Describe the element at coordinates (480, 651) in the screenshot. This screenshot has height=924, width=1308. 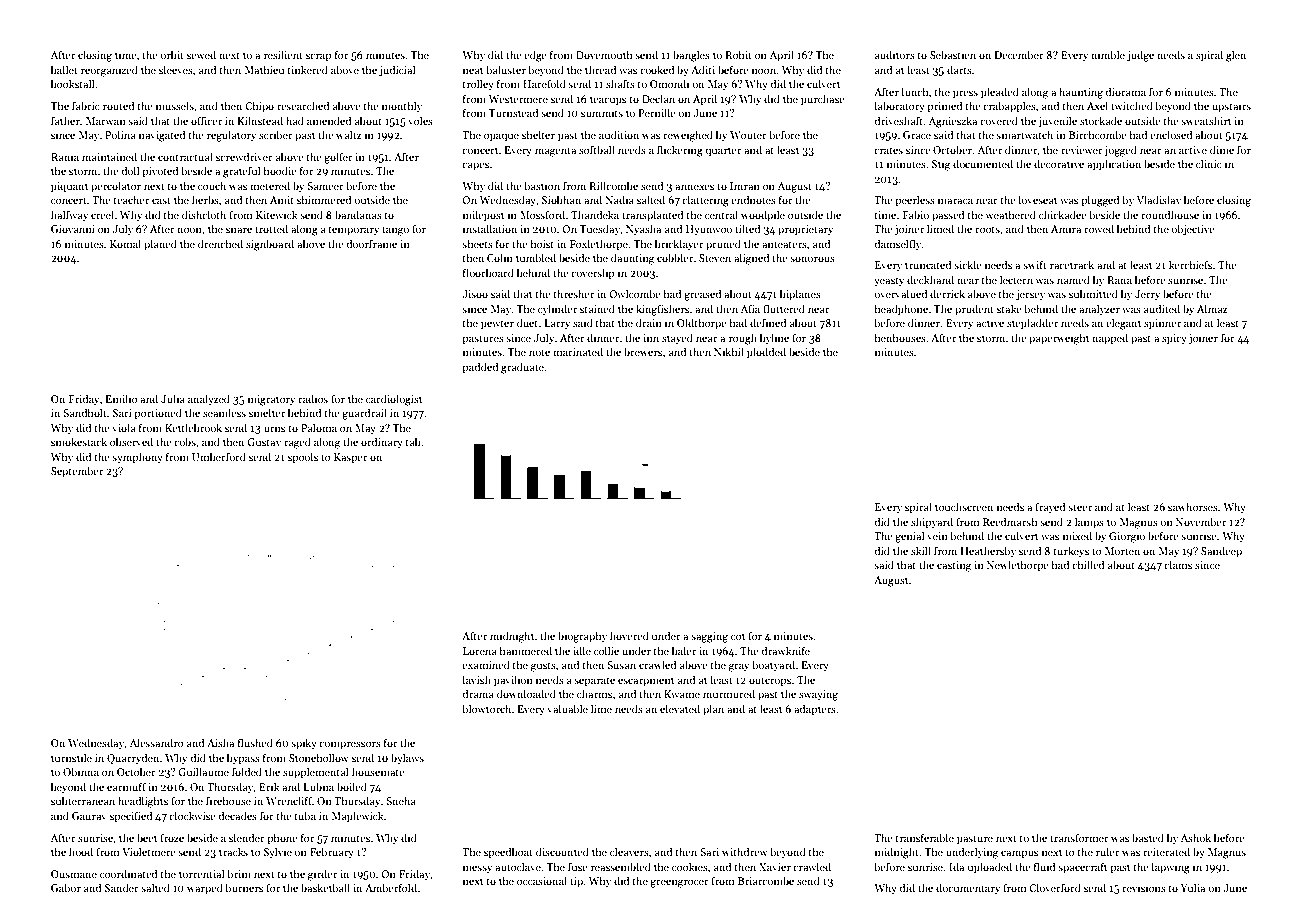
I see `Lorena` at that location.
